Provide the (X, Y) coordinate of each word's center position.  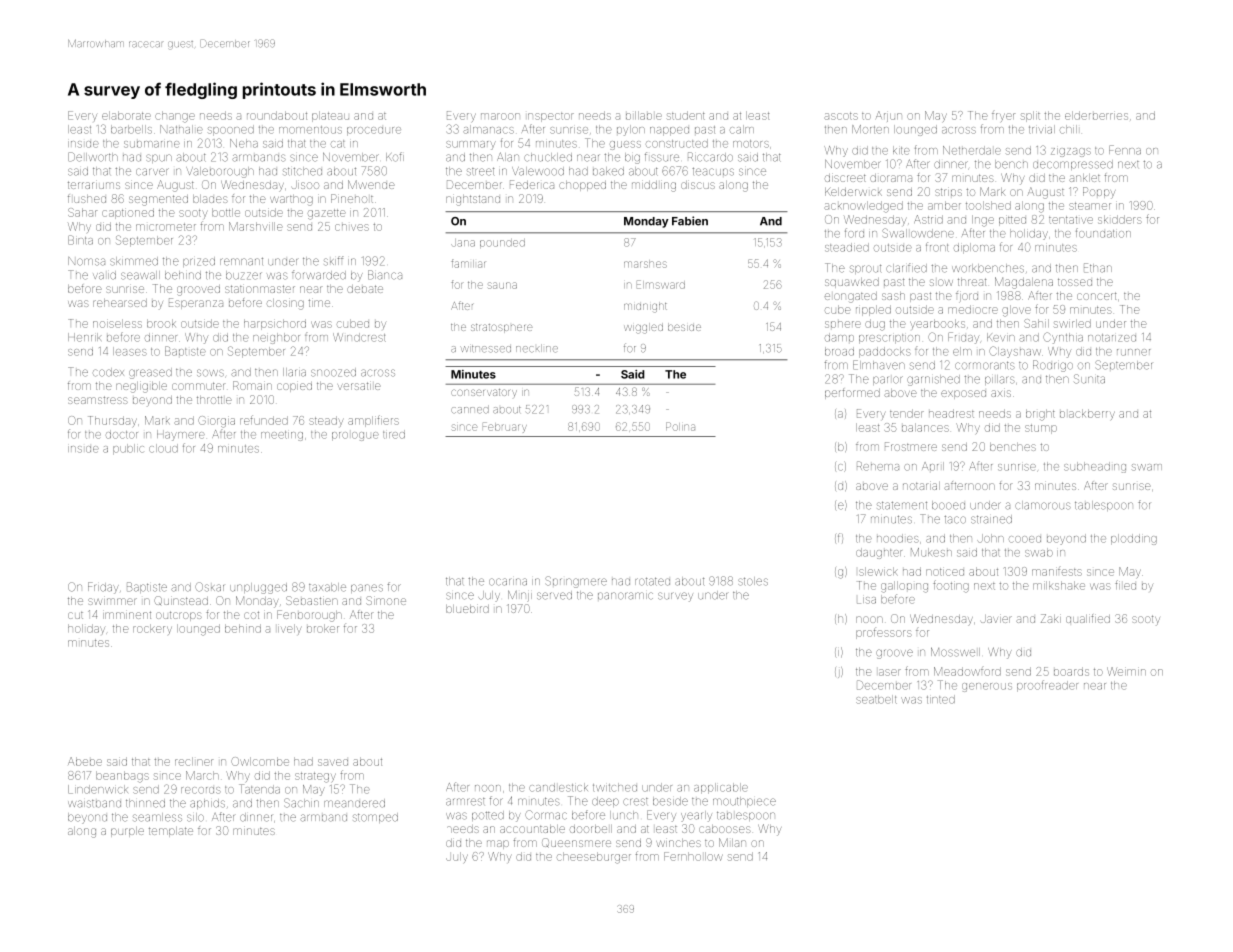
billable (644, 115)
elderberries (1096, 115)
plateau (330, 116)
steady (326, 421)
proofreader (1047, 686)
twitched (615, 787)
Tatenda (259, 789)
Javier (996, 619)
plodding (1134, 539)
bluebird (467, 609)
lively (289, 629)
